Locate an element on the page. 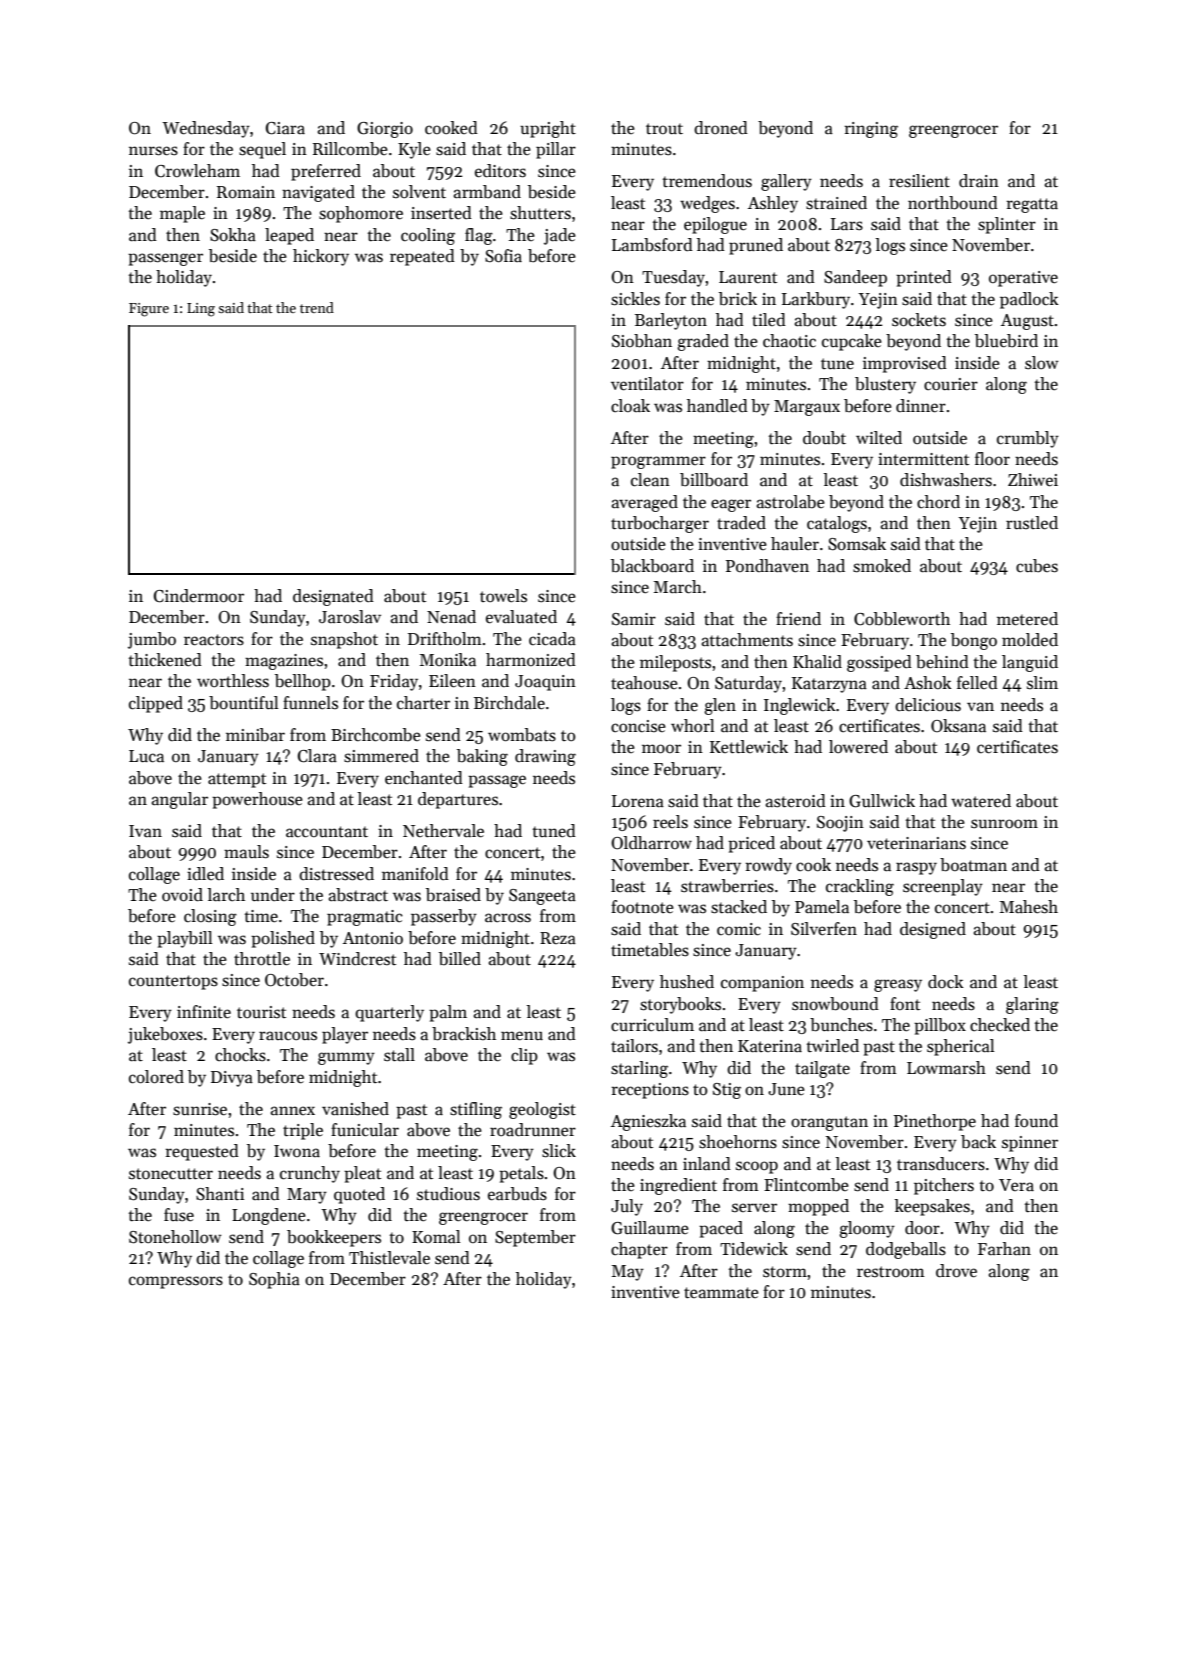 Image resolution: width=1187 pixels, height=1679 pixels. Reza is located at coordinates (558, 938).
